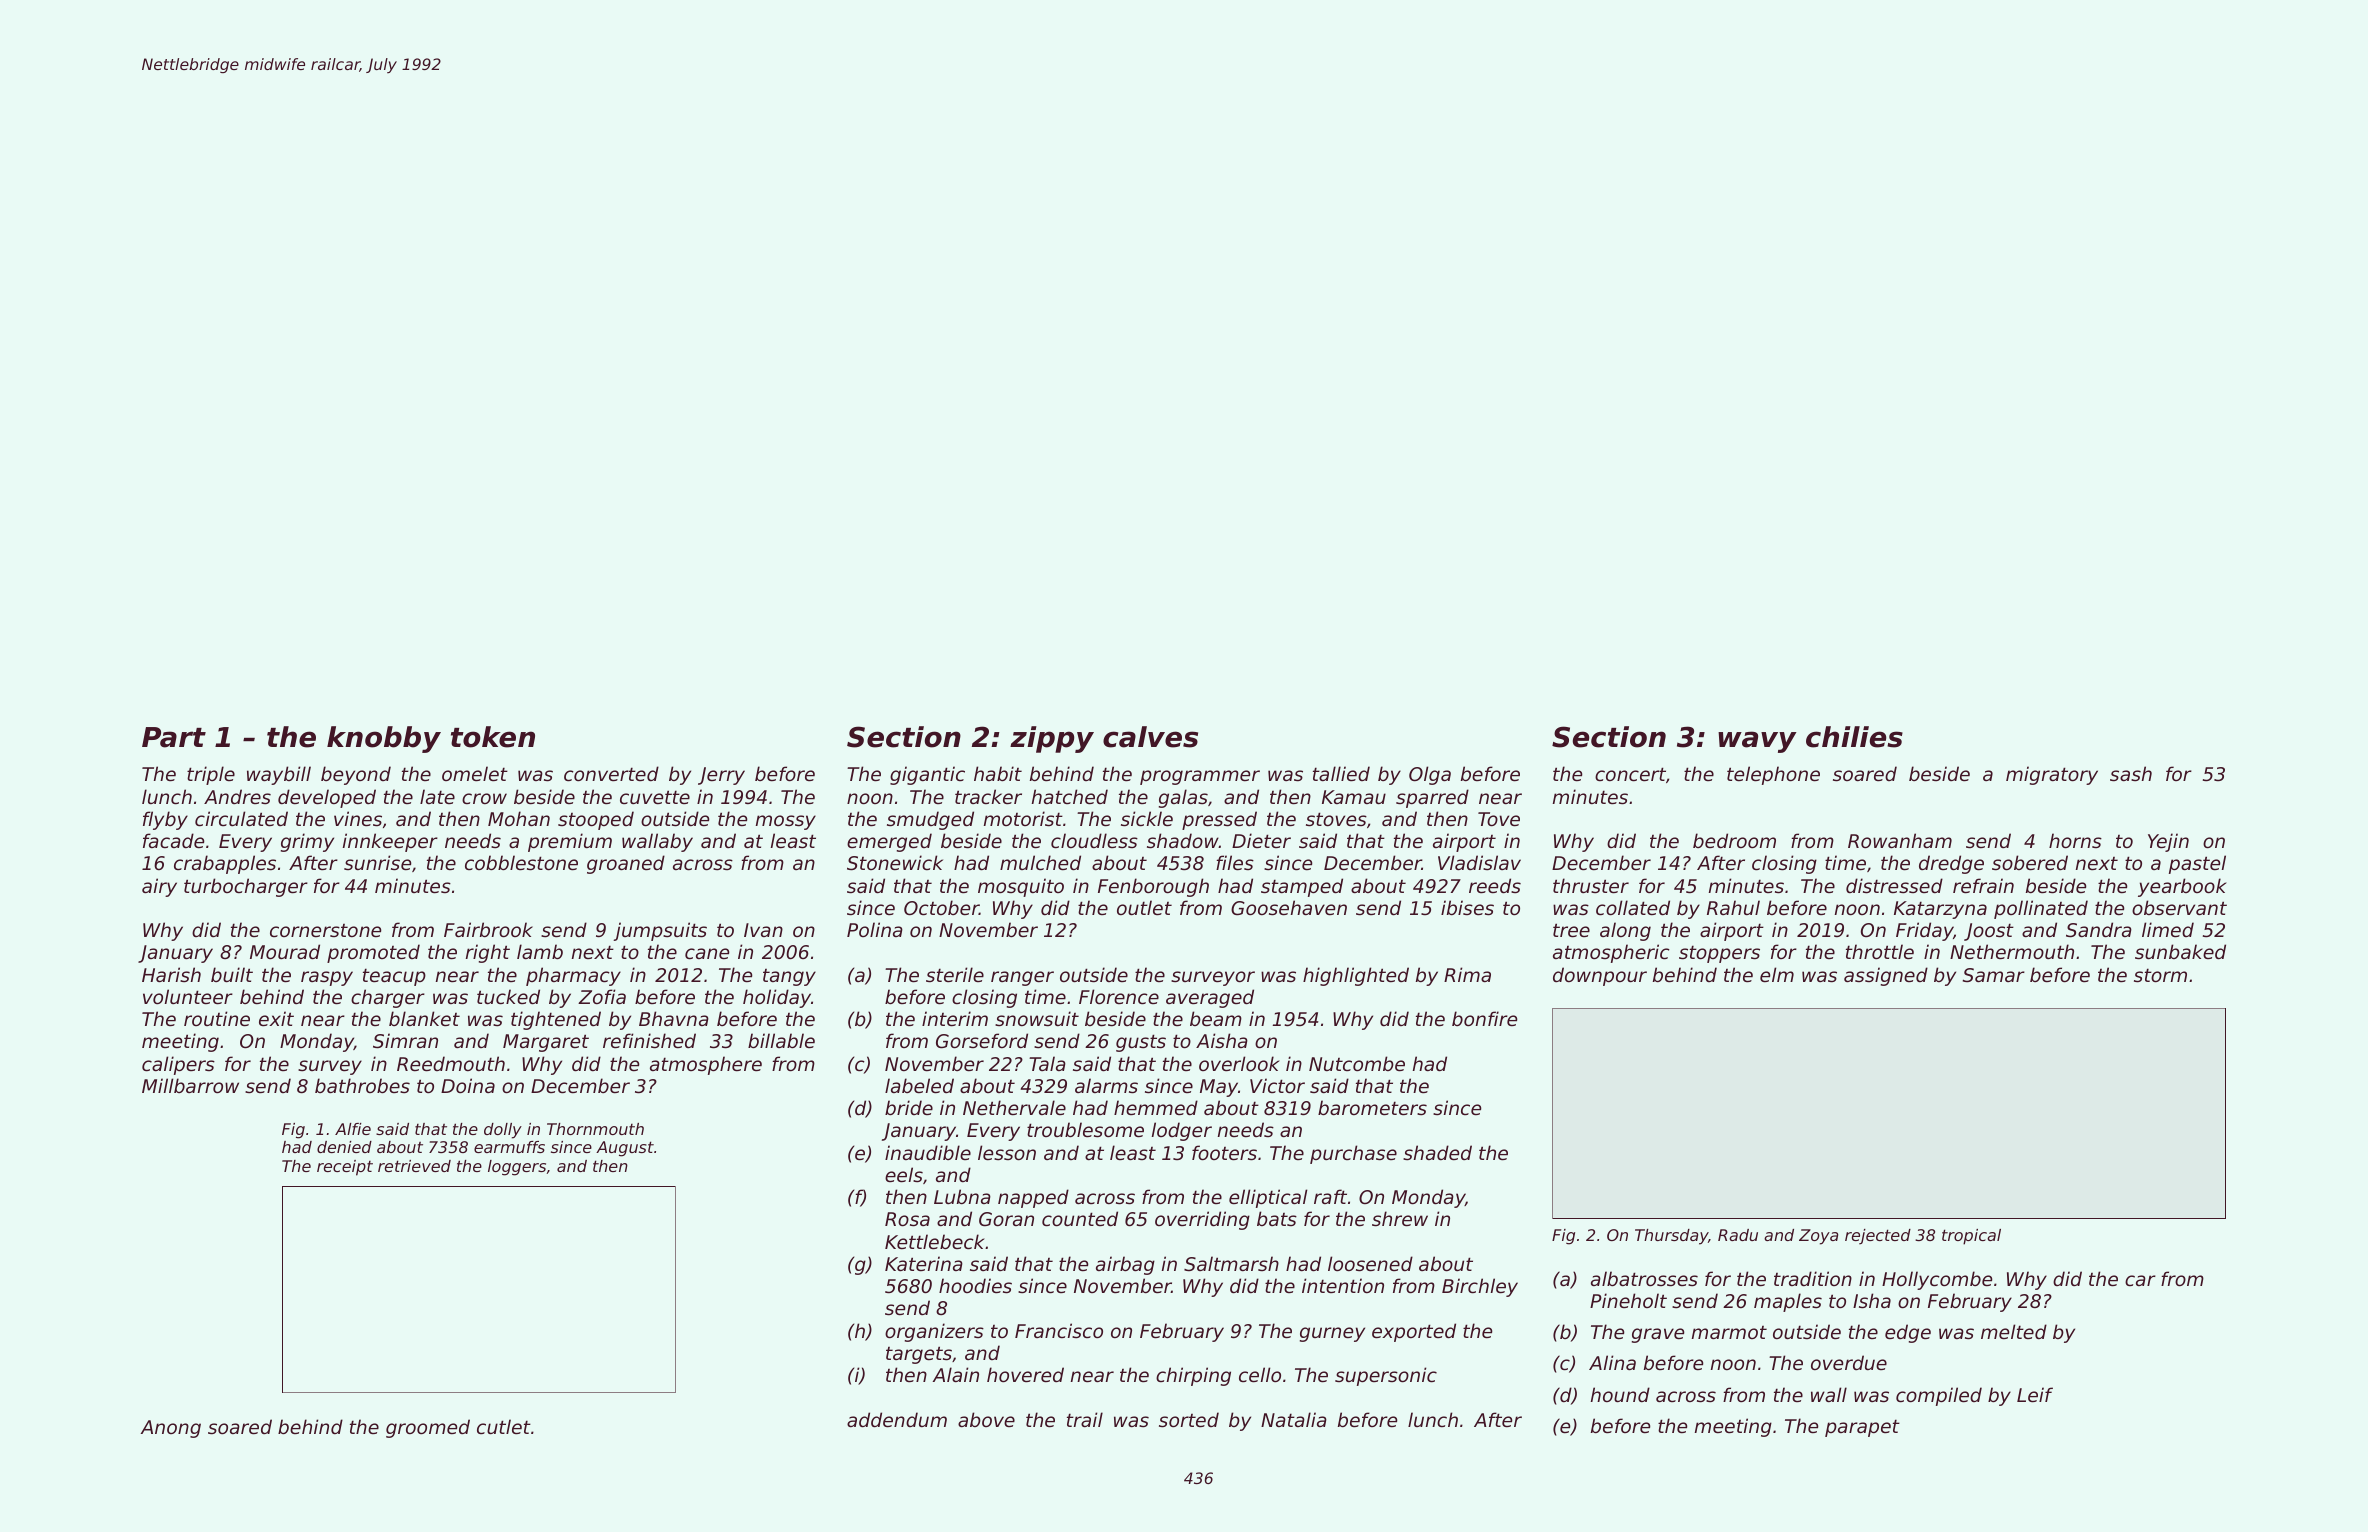 This screenshot has height=1532, width=2368. I want to click on cutlet, so click(504, 1426).
